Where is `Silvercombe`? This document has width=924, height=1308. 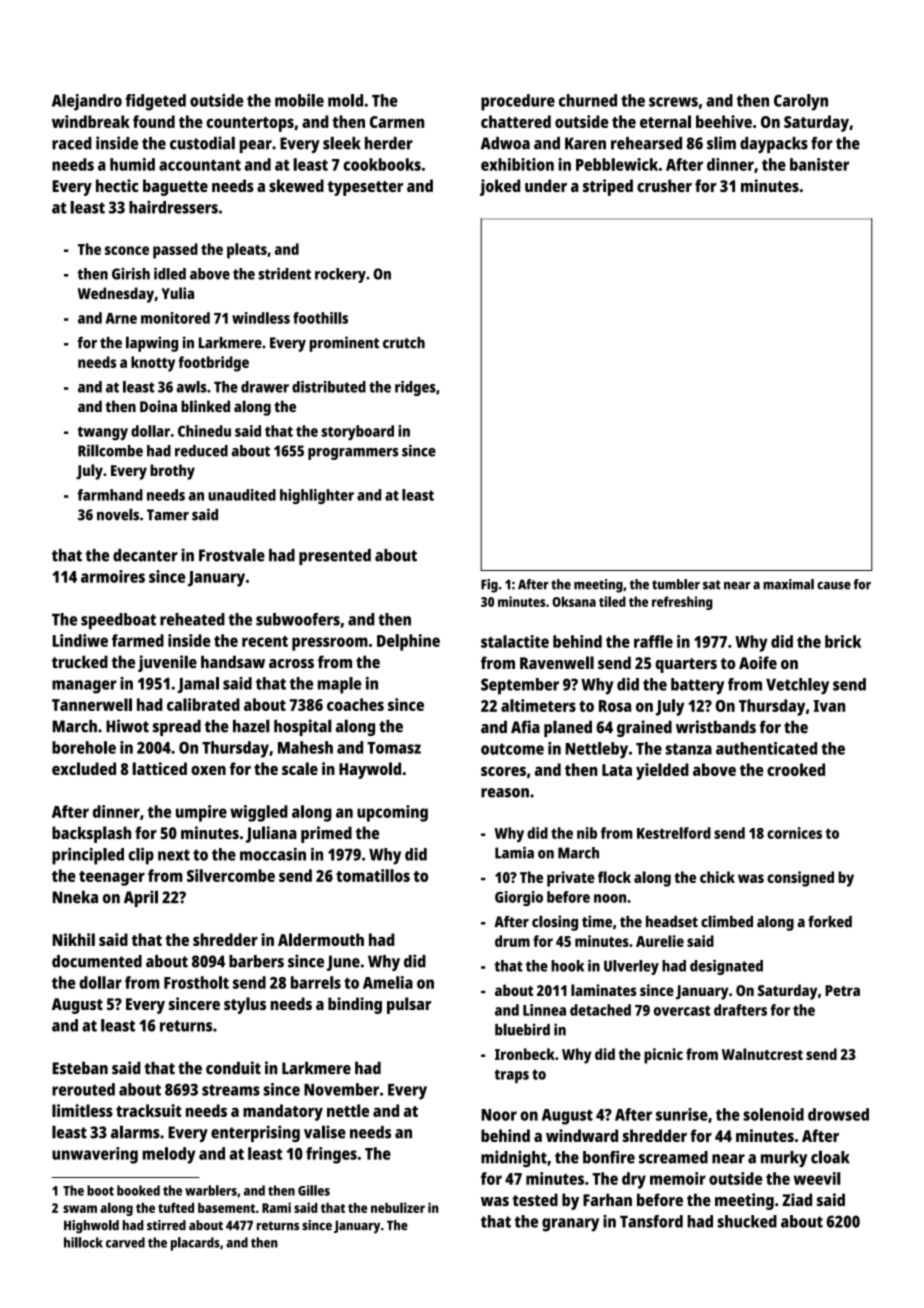 Silvercombe is located at coordinates (231, 875).
